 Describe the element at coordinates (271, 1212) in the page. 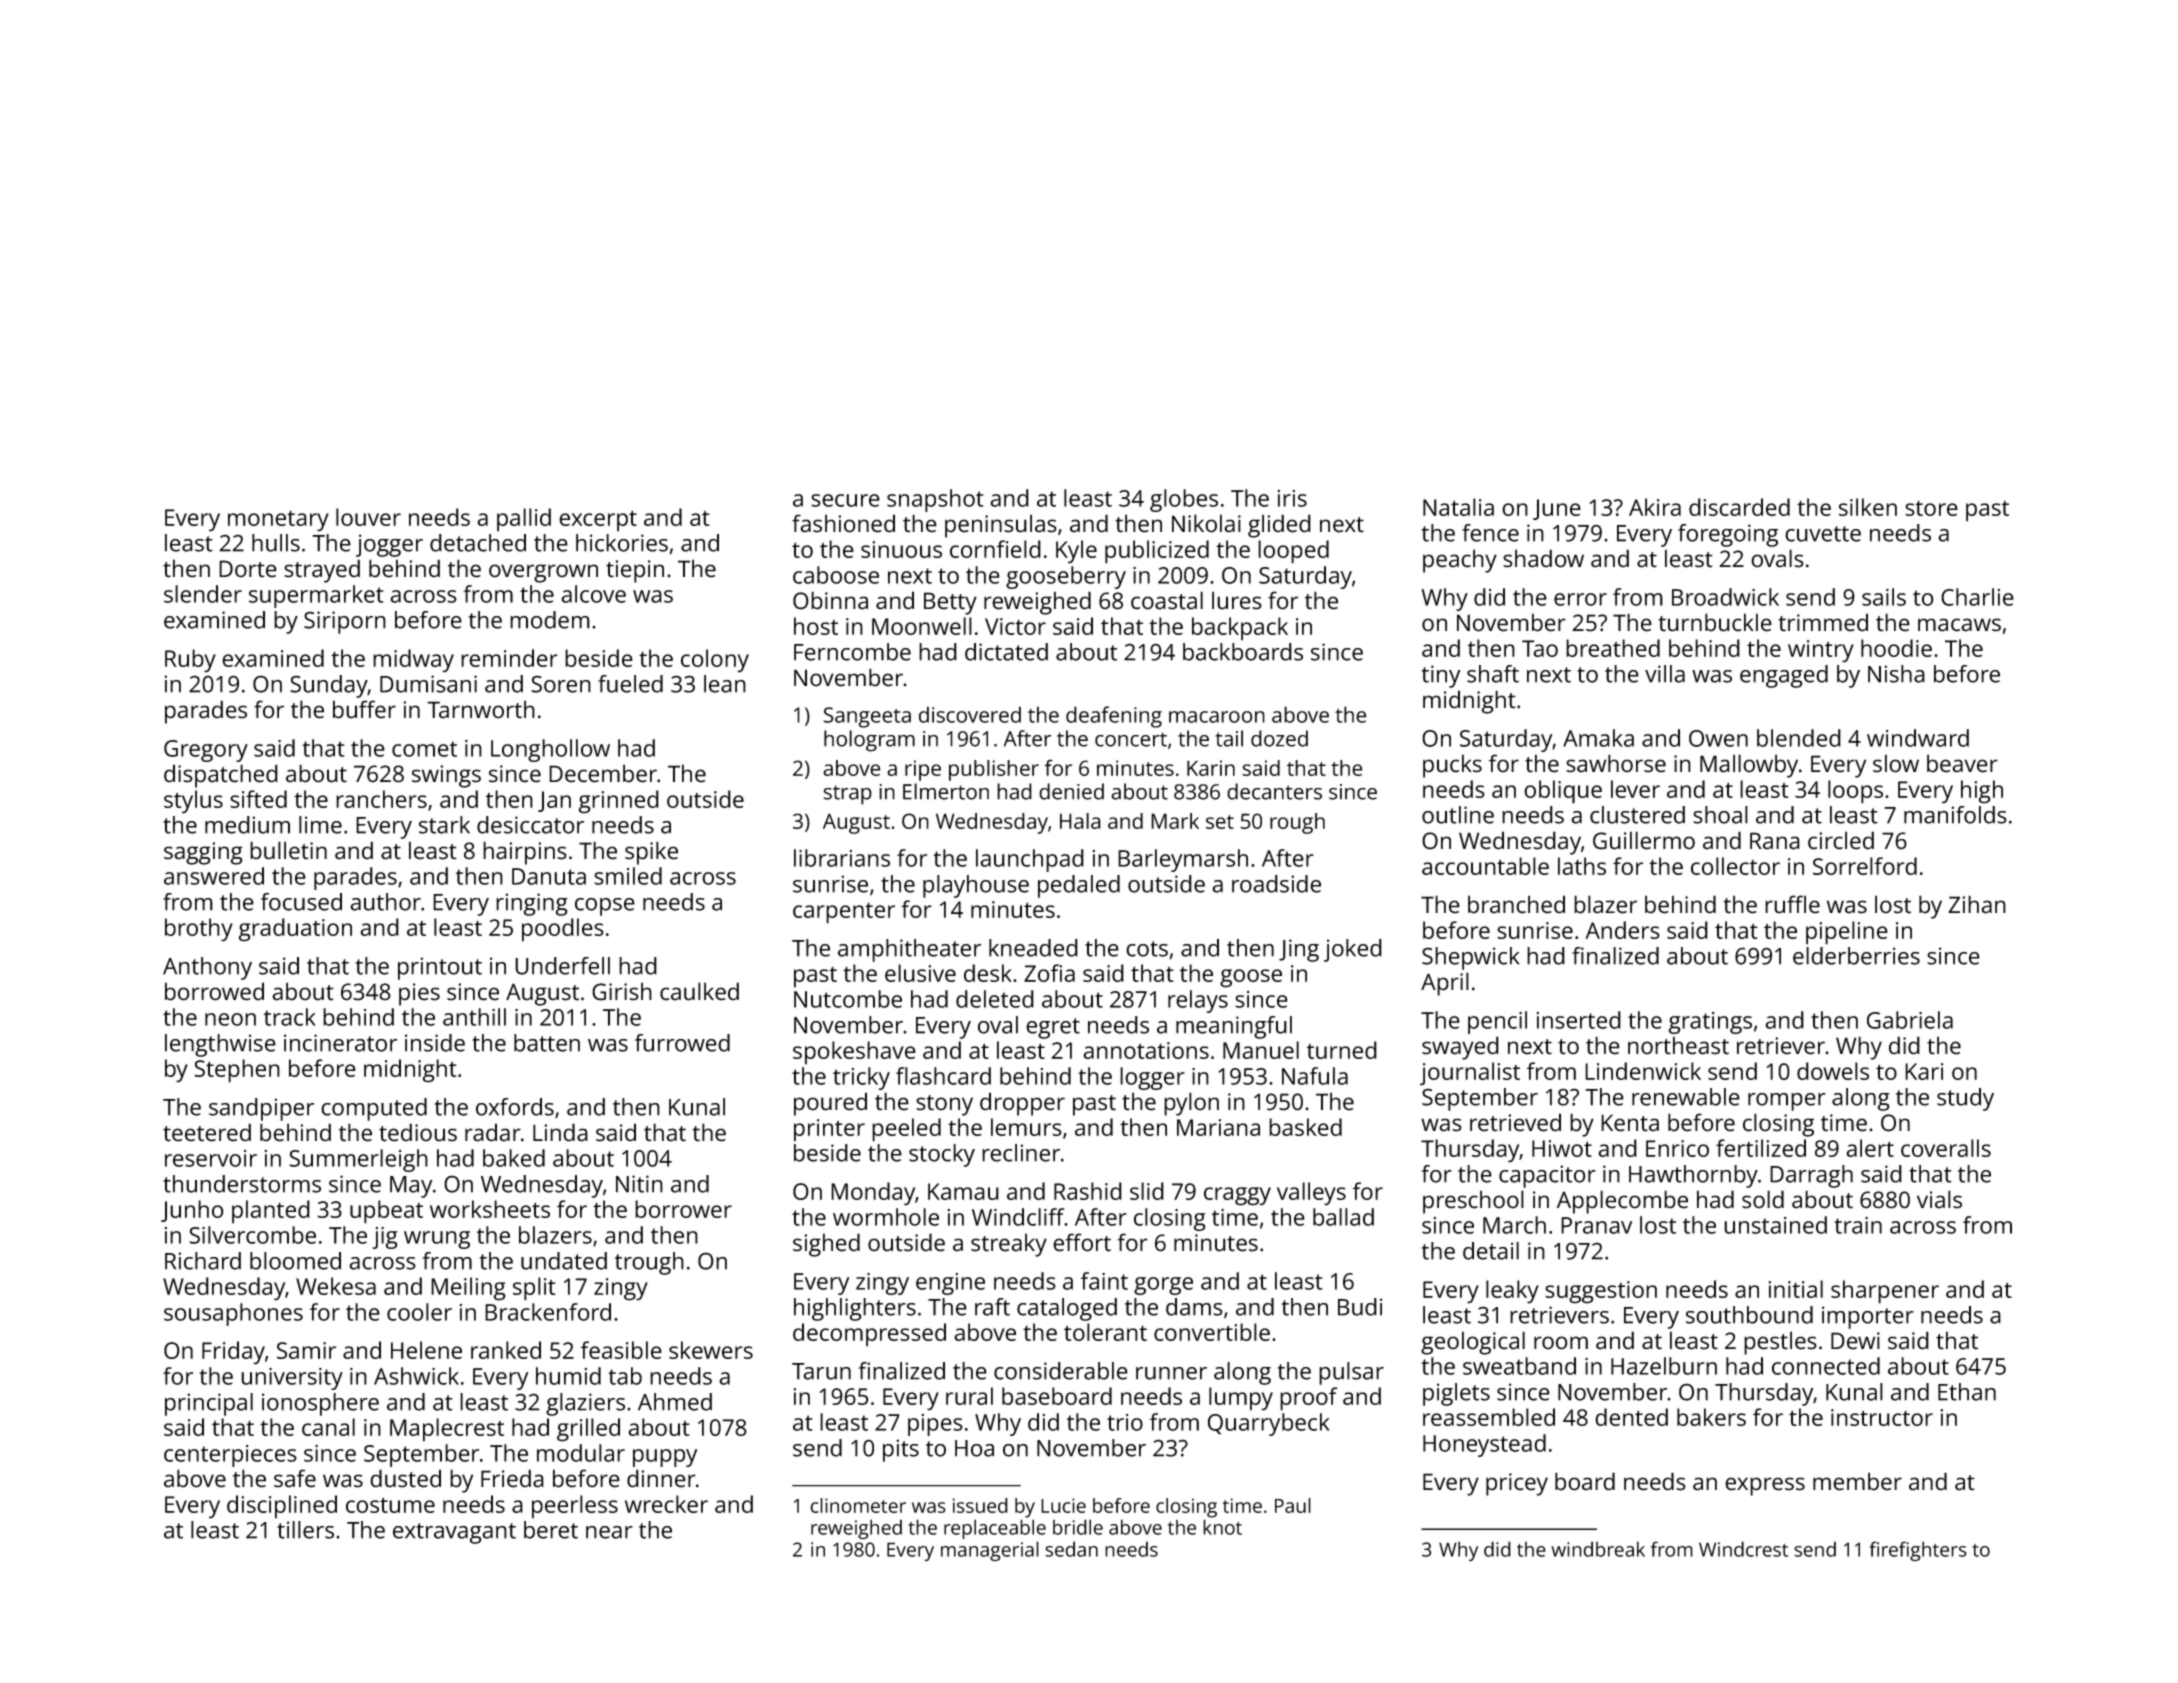

I see `planted` at that location.
